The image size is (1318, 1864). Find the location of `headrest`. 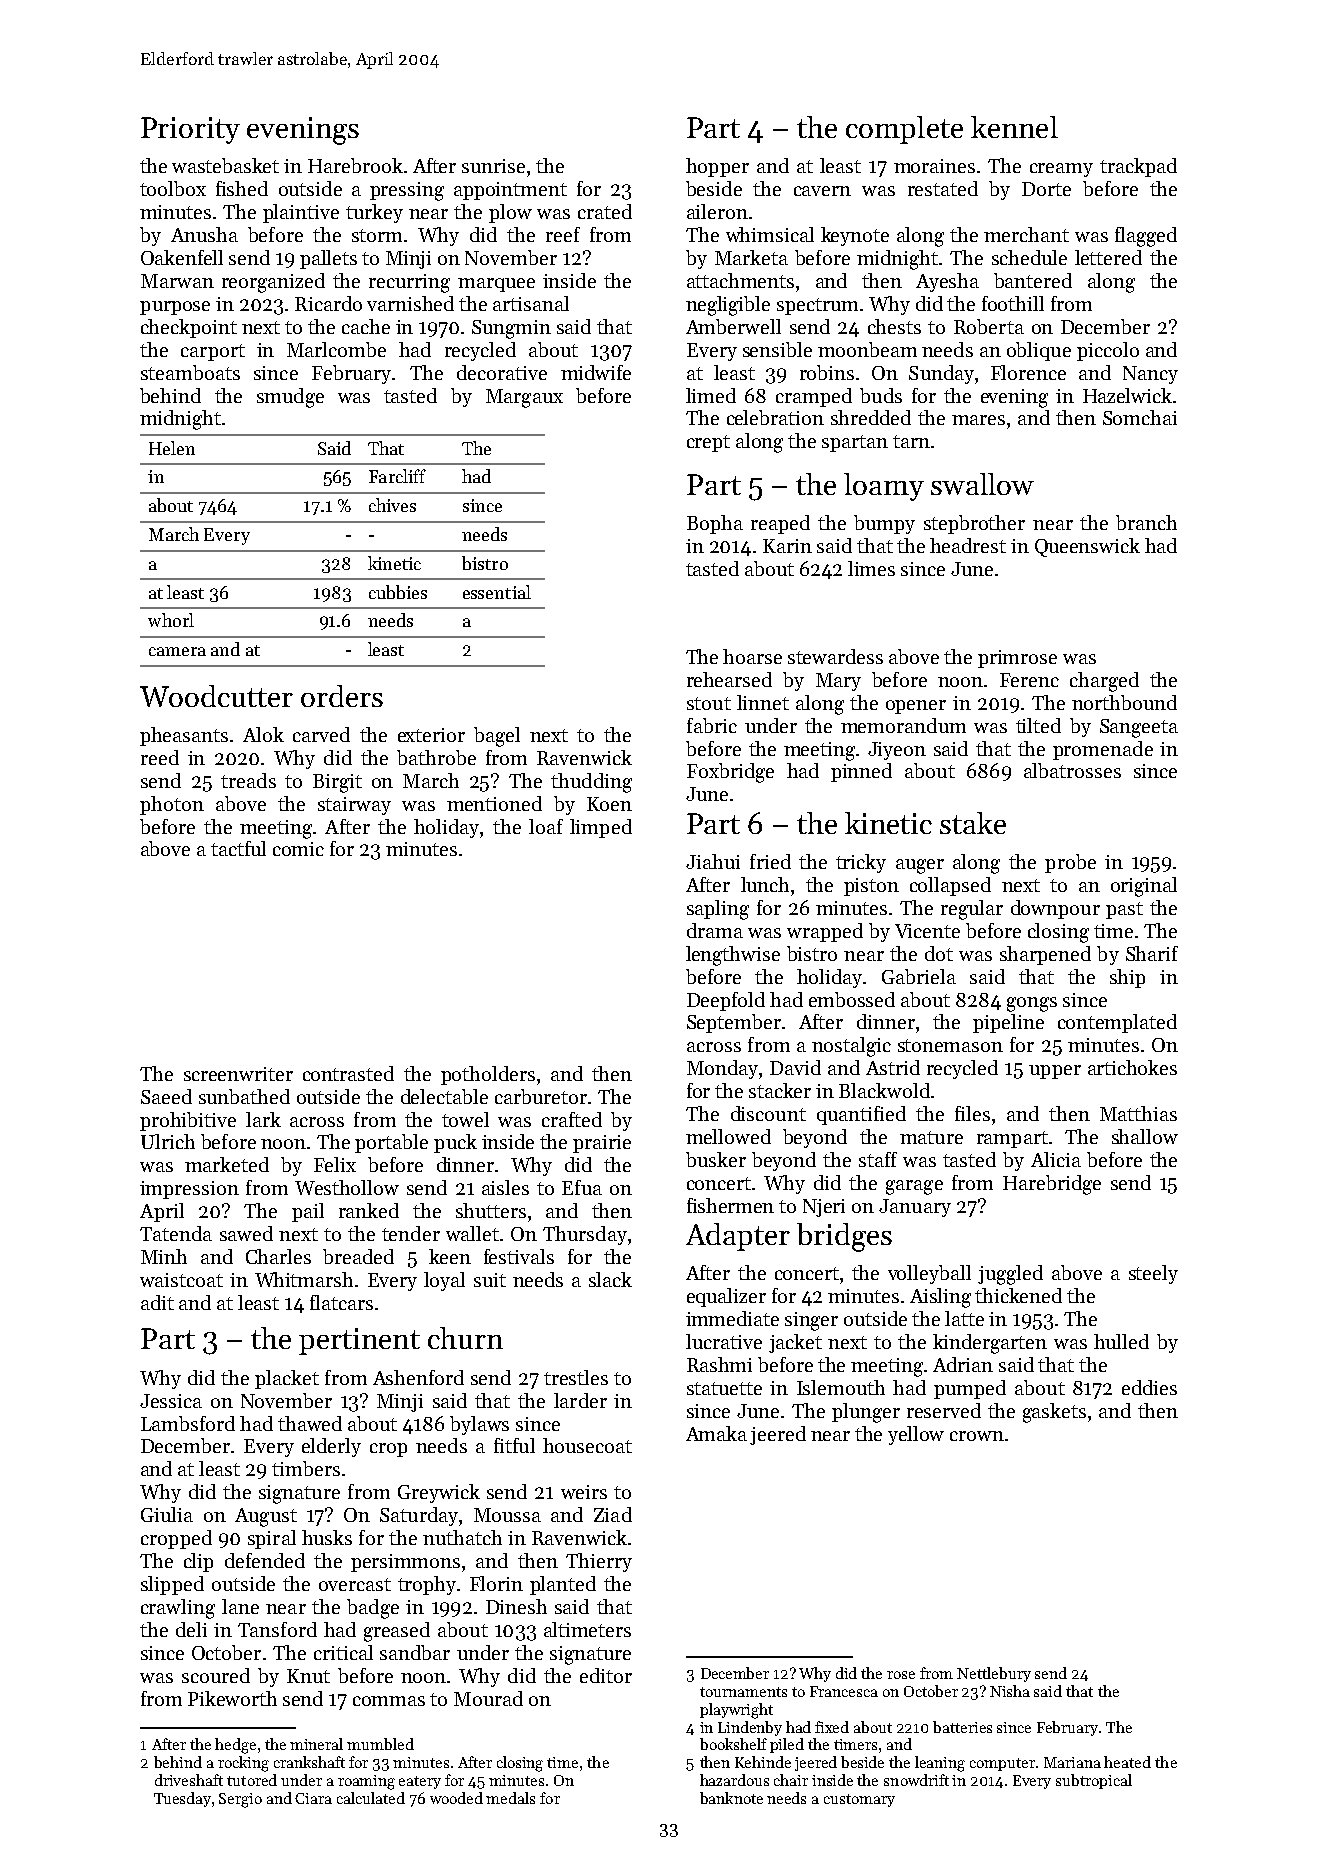

headrest is located at coordinates (968, 545).
